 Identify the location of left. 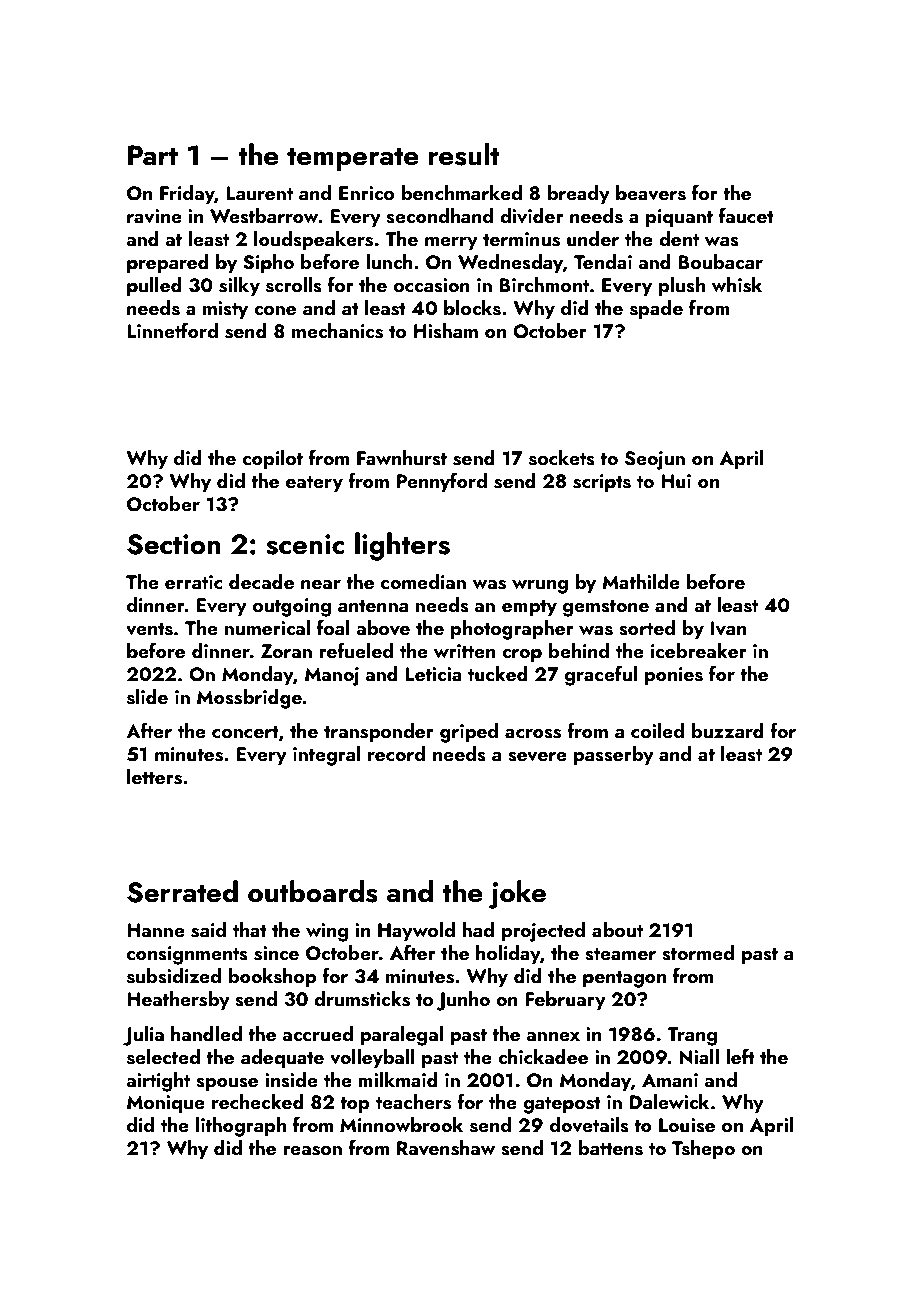
(740, 1056).
